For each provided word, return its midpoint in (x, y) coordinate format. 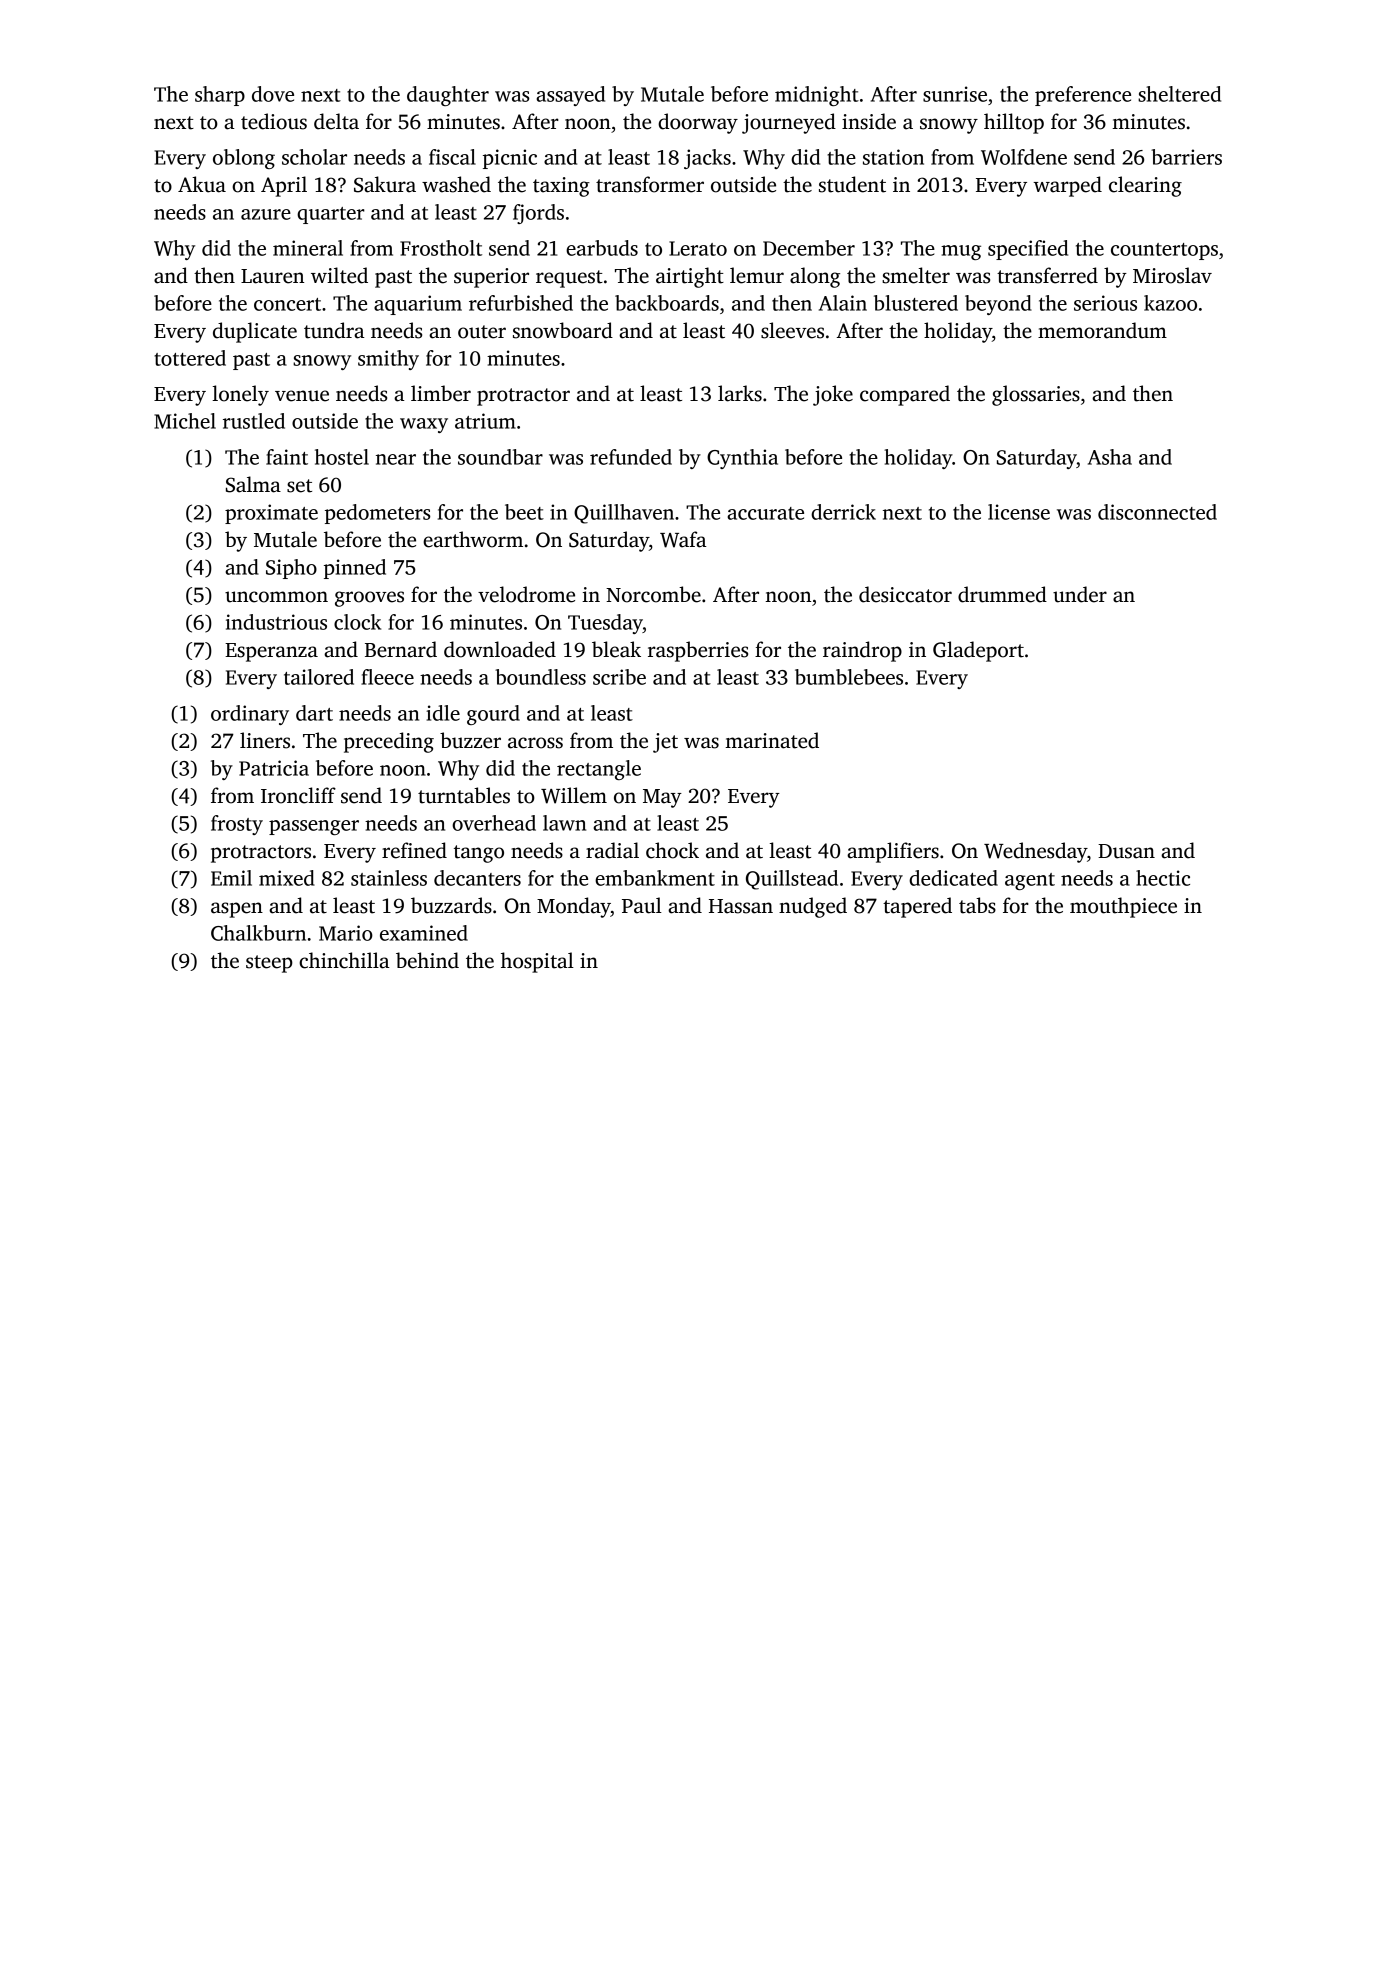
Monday (574, 907)
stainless (389, 878)
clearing (1145, 186)
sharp (220, 96)
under (1080, 594)
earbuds (602, 248)
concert (287, 304)
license (1019, 512)
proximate (271, 514)
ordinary (250, 715)
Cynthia (742, 459)
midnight (817, 96)
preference (1083, 96)
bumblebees (849, 677)
